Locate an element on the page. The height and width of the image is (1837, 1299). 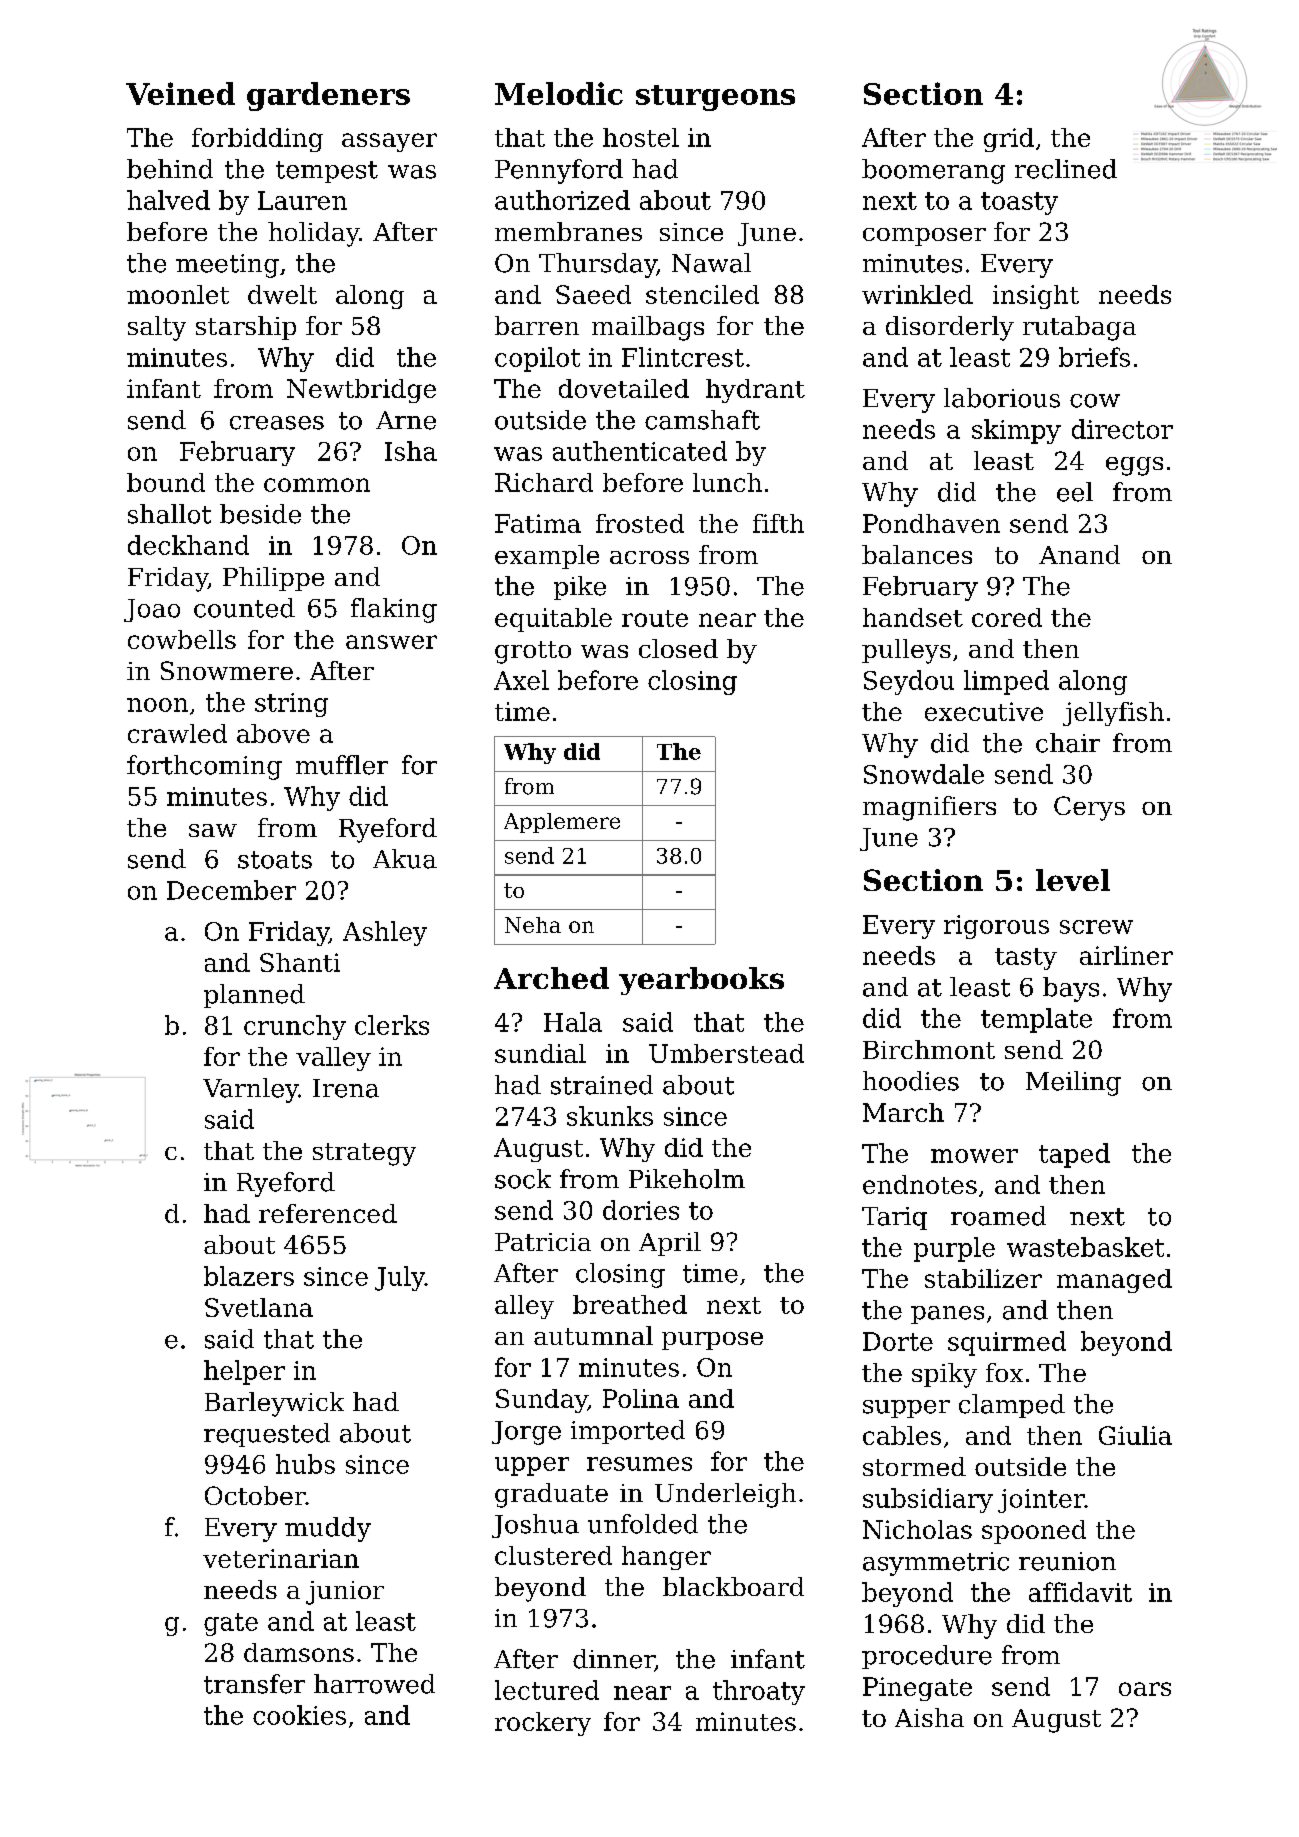
boomerang is located at coordinates (933, 171).
